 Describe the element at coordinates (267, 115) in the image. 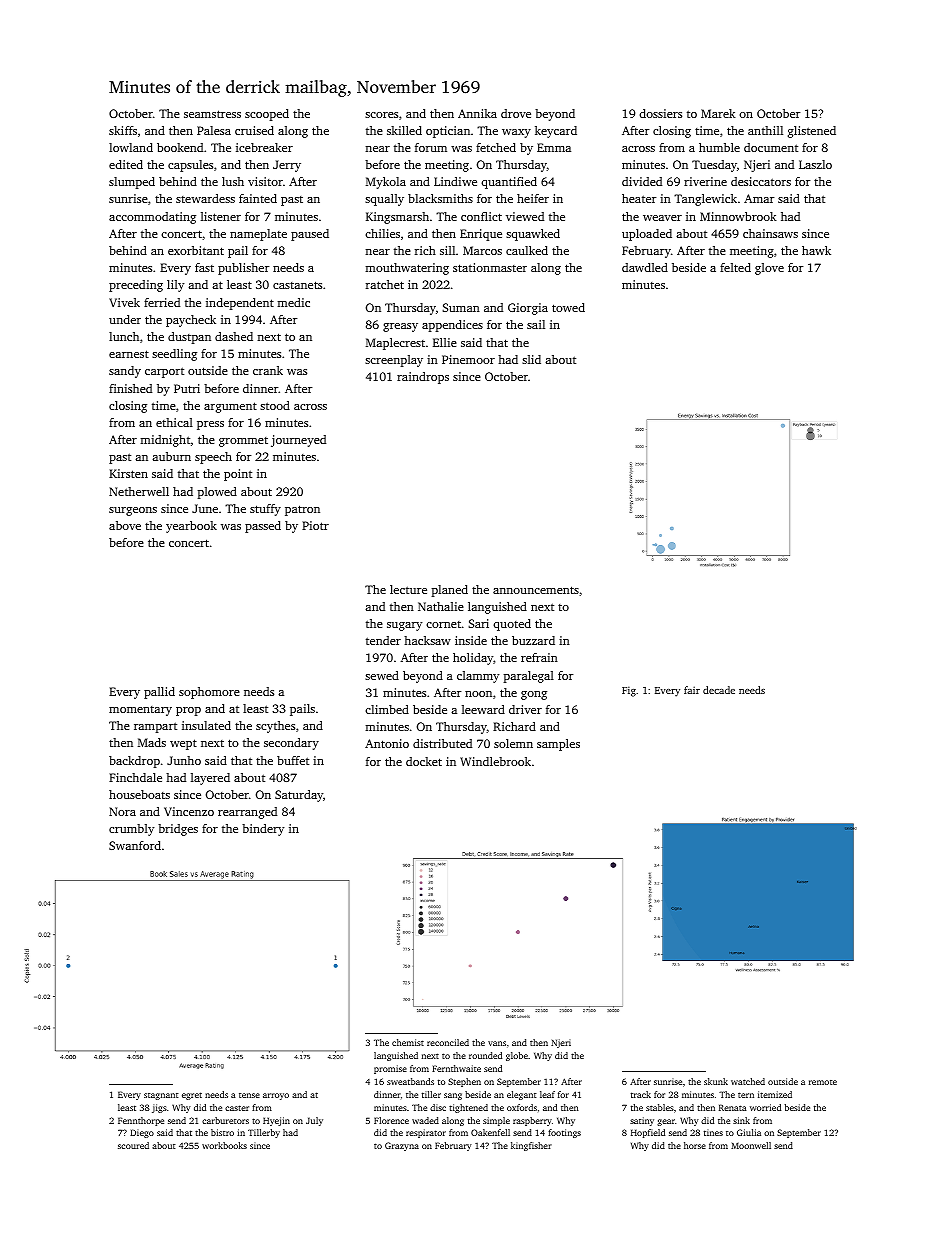

I see `scooped` at that location.
